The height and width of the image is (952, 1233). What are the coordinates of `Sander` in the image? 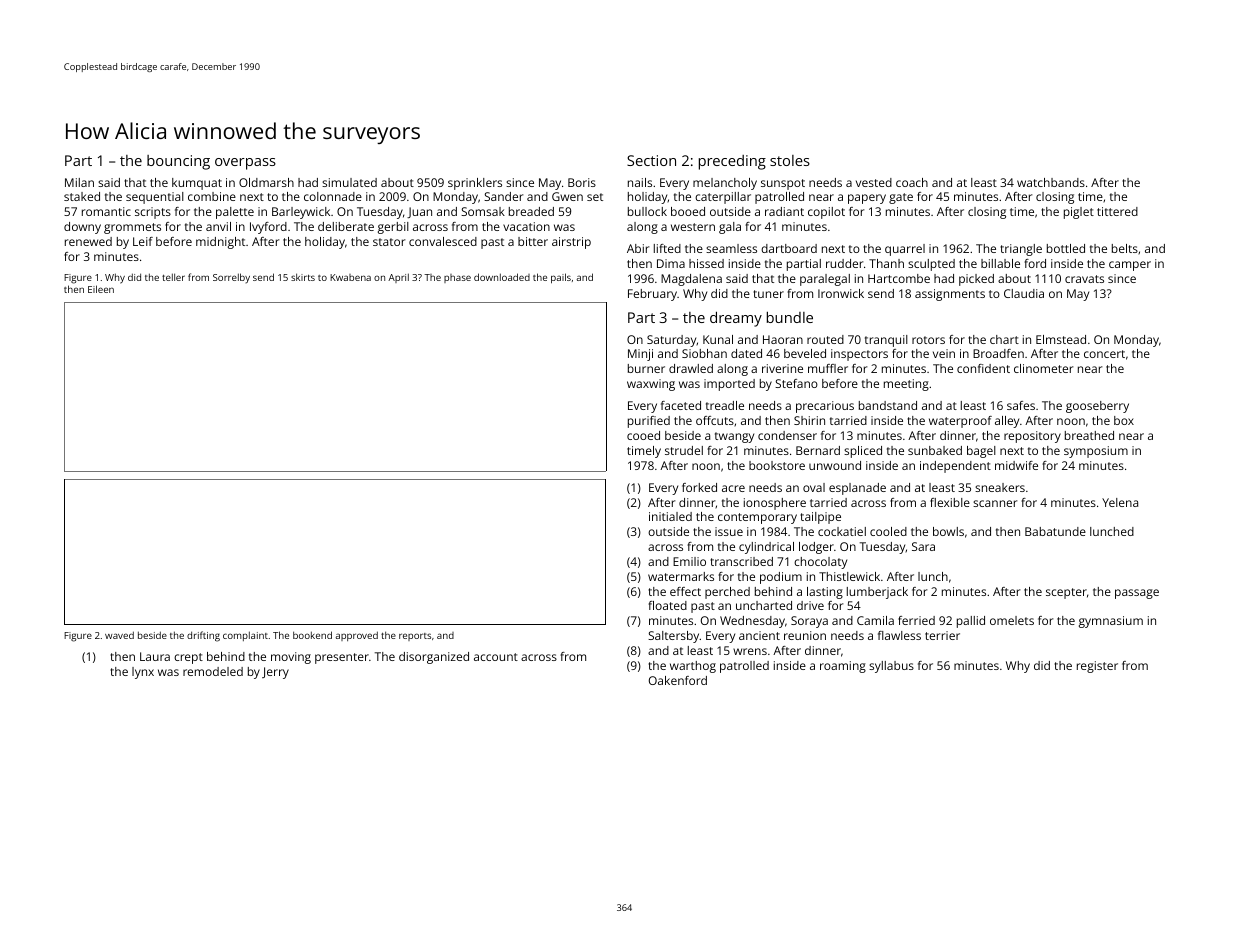 It's located at (503, 196).
